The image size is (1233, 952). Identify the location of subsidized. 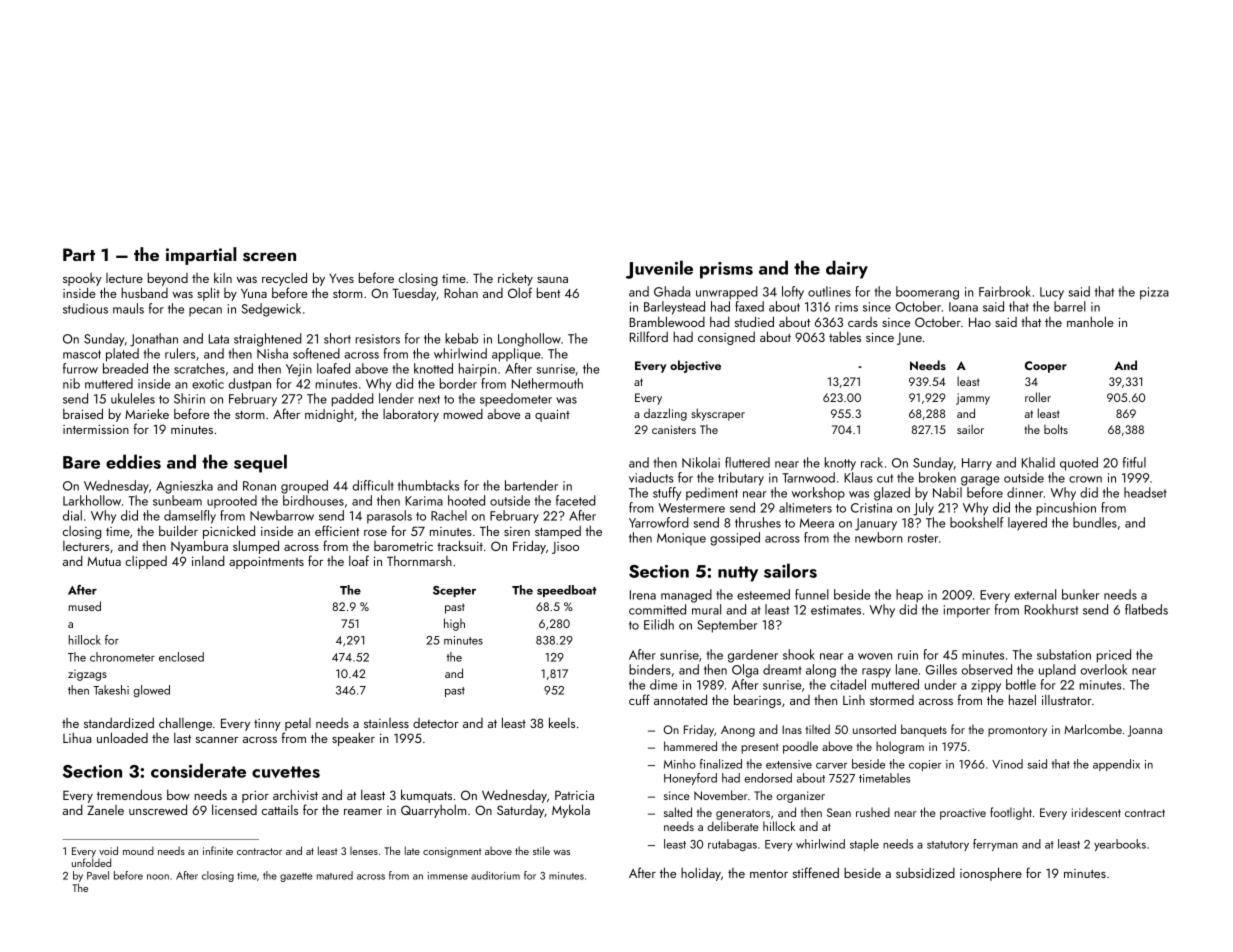
(925, 873).
